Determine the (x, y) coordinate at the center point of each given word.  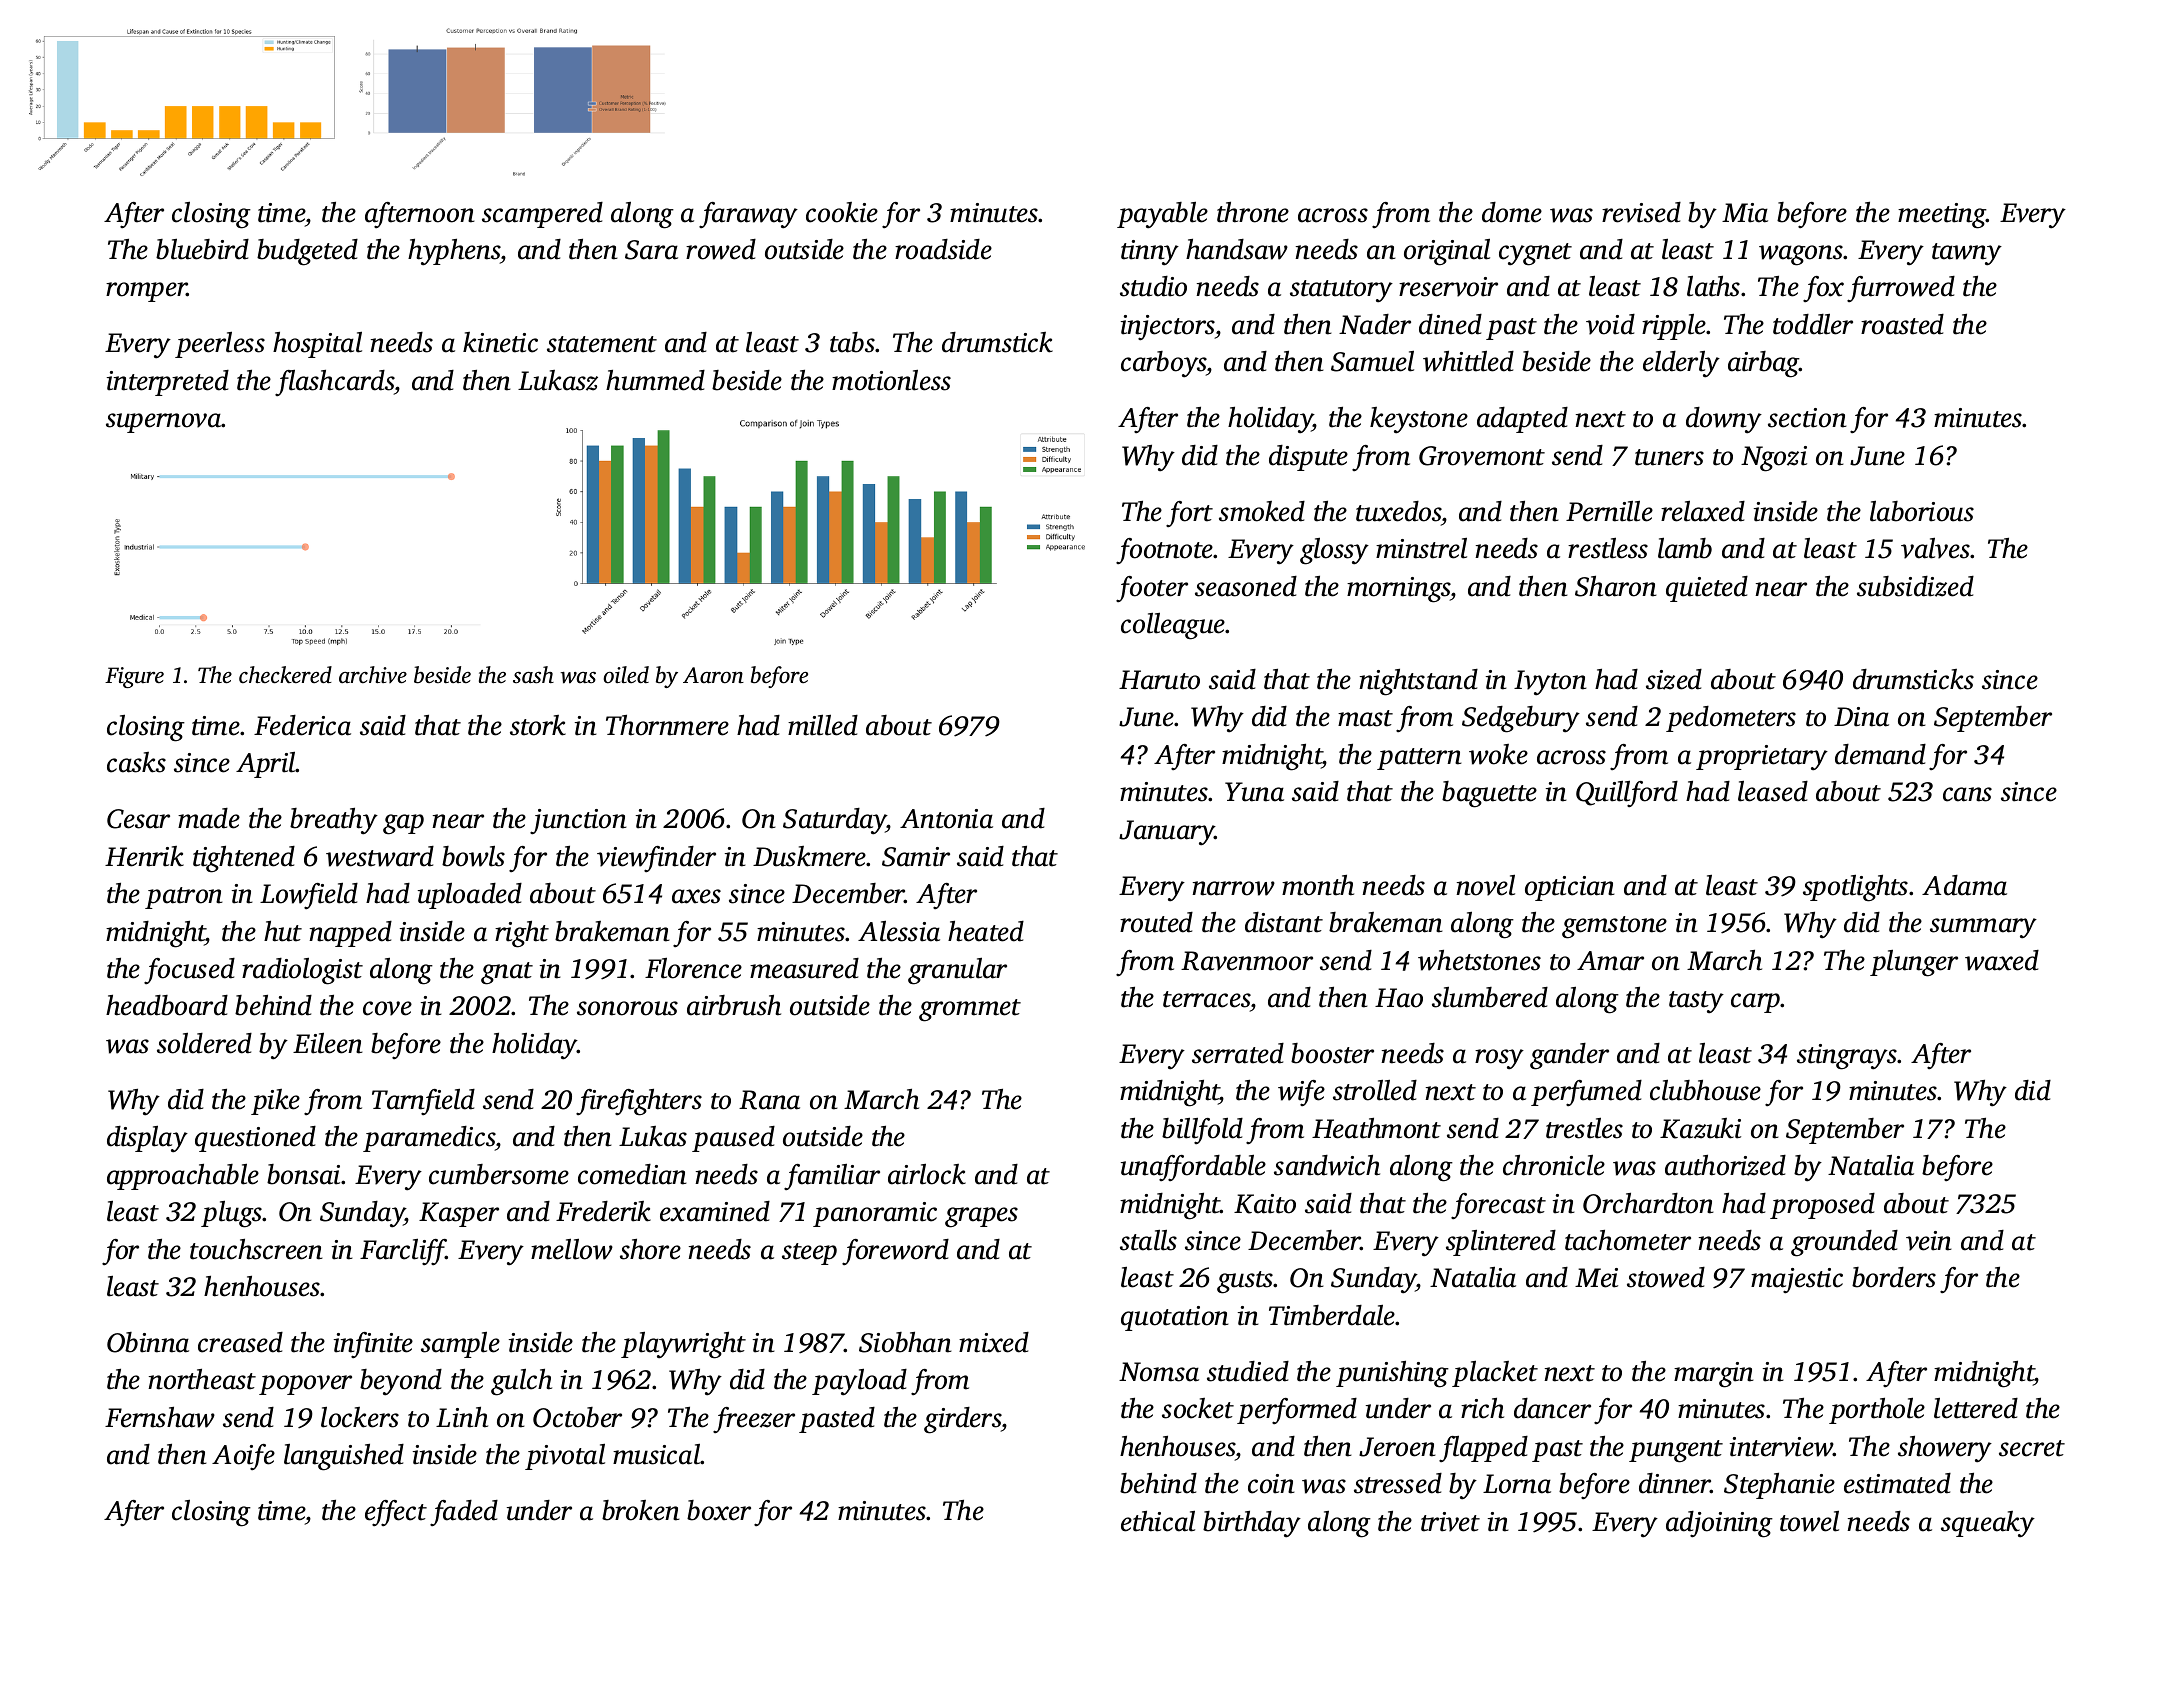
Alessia (899, 931)
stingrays (1847, 1057)
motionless (891, 380)
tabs (852, 342)
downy (1724, 420)
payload (859, 1382)
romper (146, 292)
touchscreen (256, 1249)
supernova (164, 423)
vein (1929, 1241)
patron (184, 898)
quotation (1175, 1318)
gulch (521, 1382)
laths (1713, 286)
